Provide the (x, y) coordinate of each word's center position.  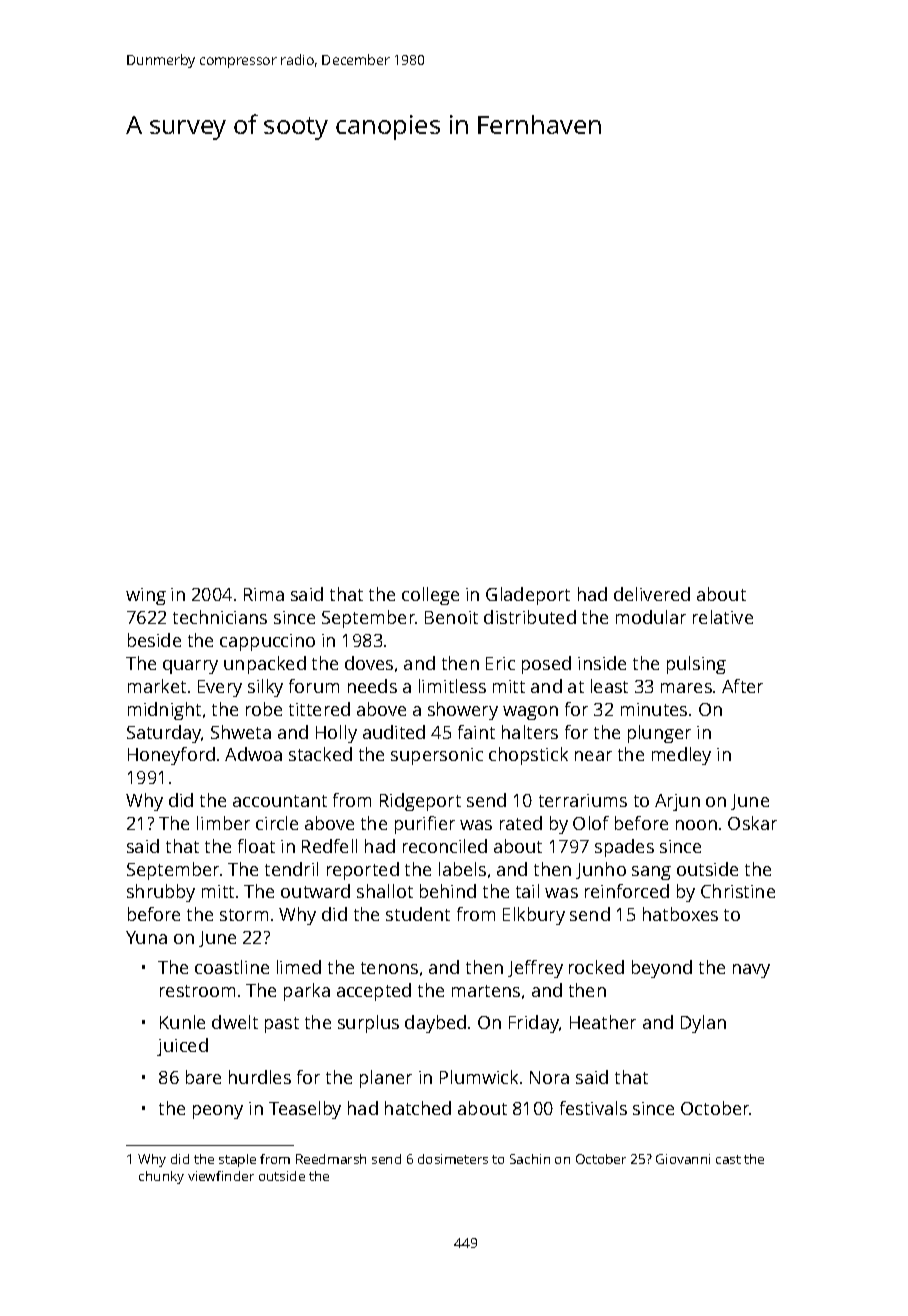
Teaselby (305, 1110)
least (609, 686)
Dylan (703, 1024)
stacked (320, 754)
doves (369, 663)
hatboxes (680, 914)
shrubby (161, 893)
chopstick (528, 756)
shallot (385, 891)
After (742, 686)
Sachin (530, 1159)
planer (386, 1079)
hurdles (260, 1077)
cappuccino (267, 642)
